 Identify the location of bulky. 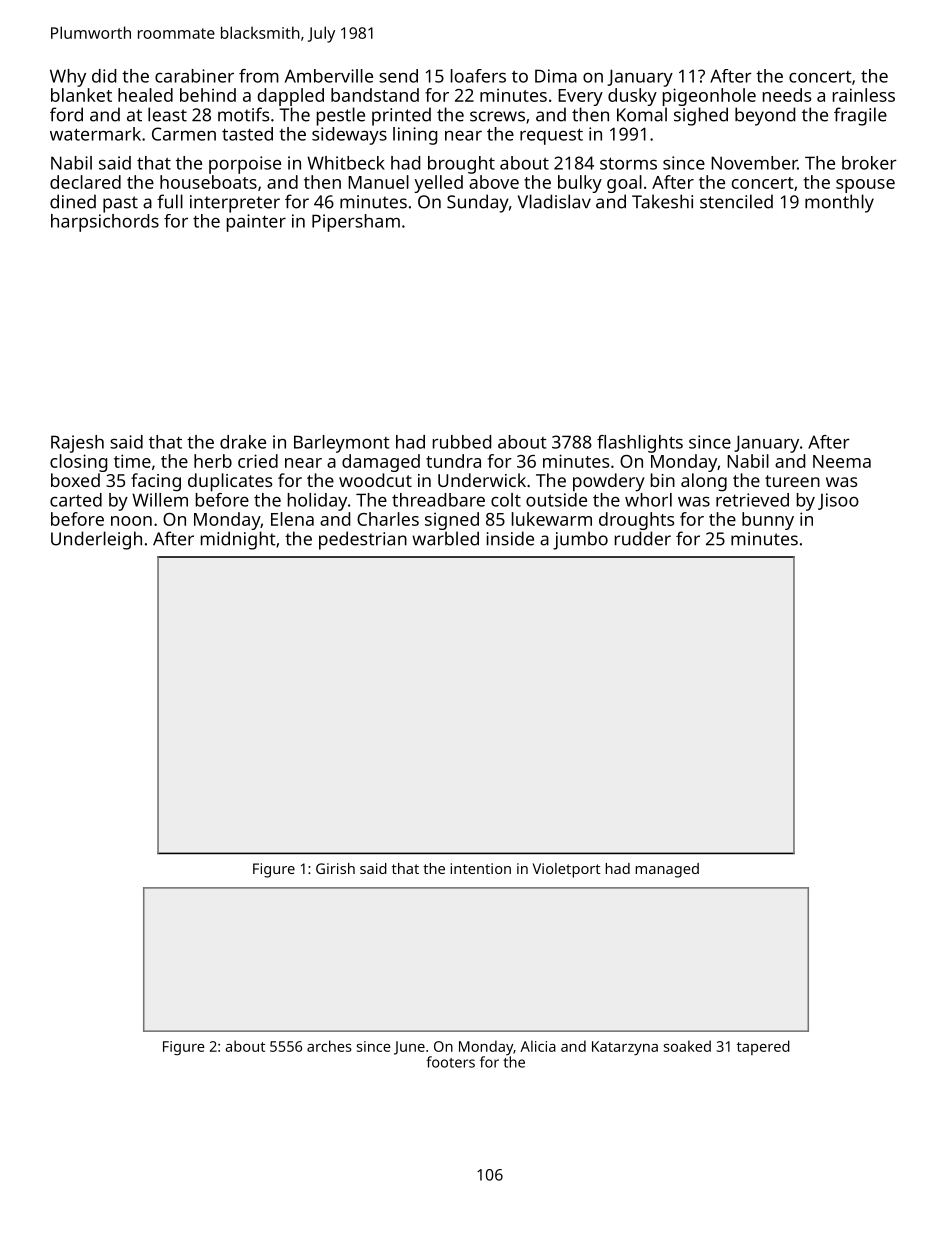
(580, 184).
